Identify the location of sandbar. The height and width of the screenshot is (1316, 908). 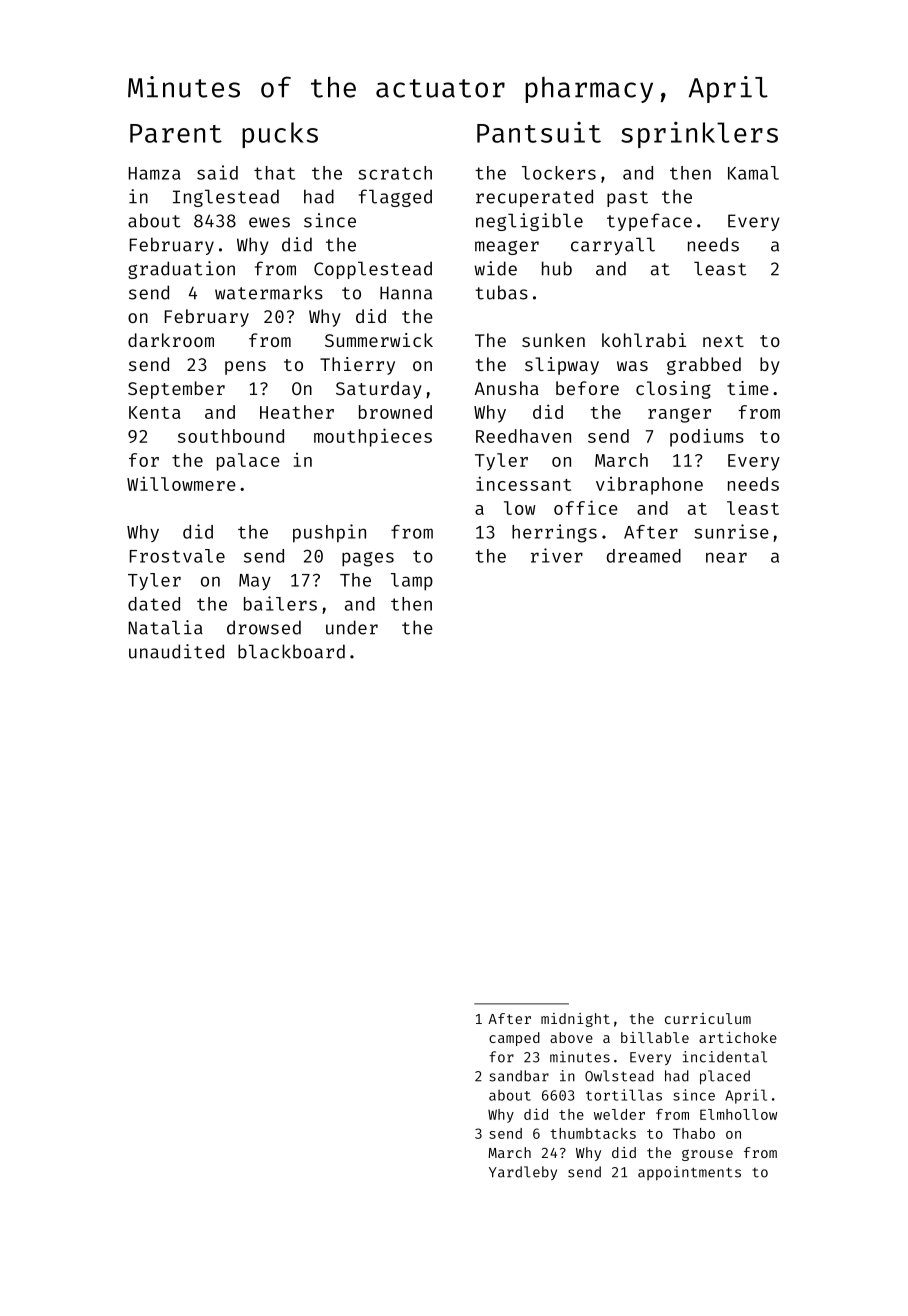
(519, 1076).
